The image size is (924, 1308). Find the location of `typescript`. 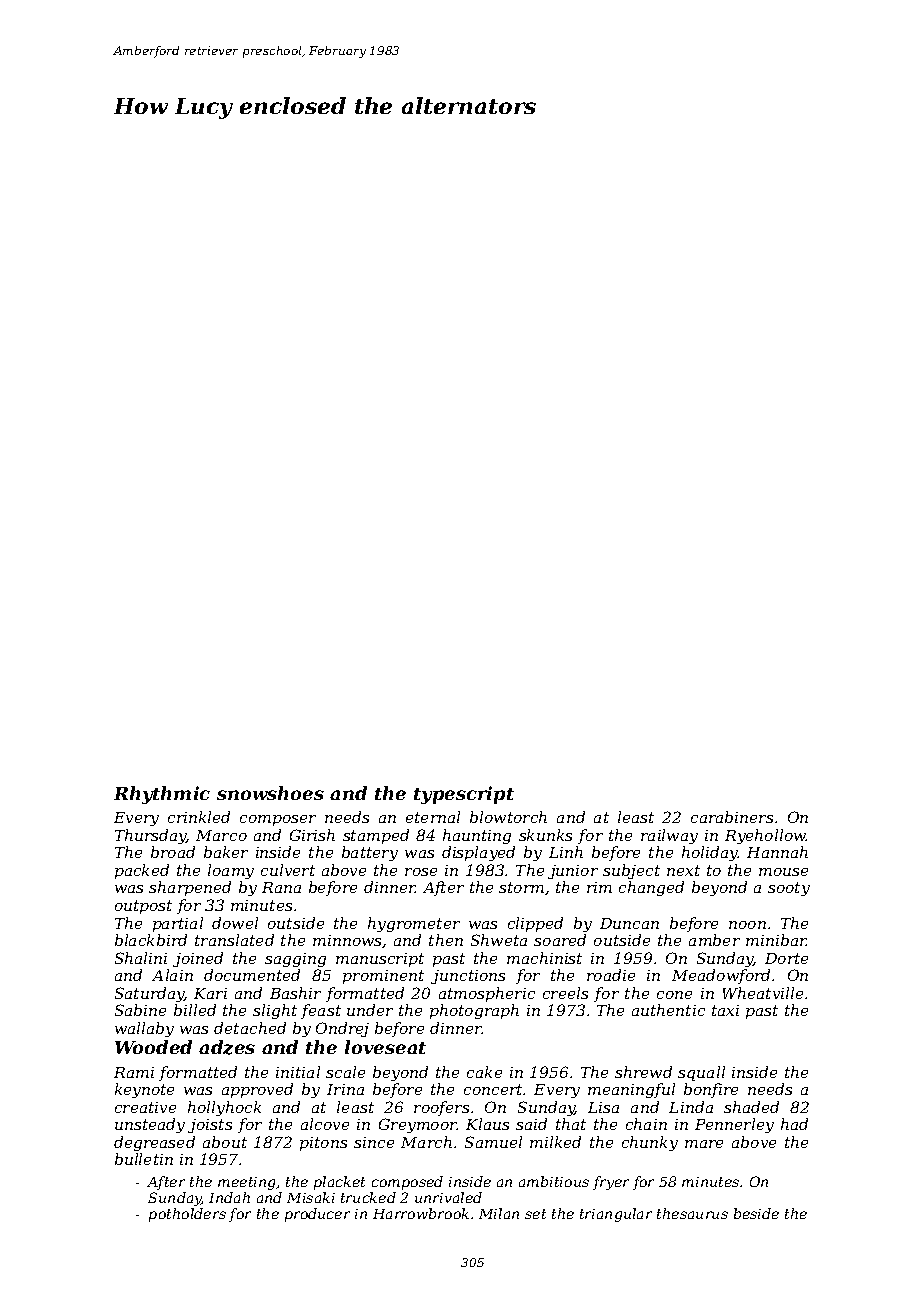

typescript is located at coordinates (464, 795).
